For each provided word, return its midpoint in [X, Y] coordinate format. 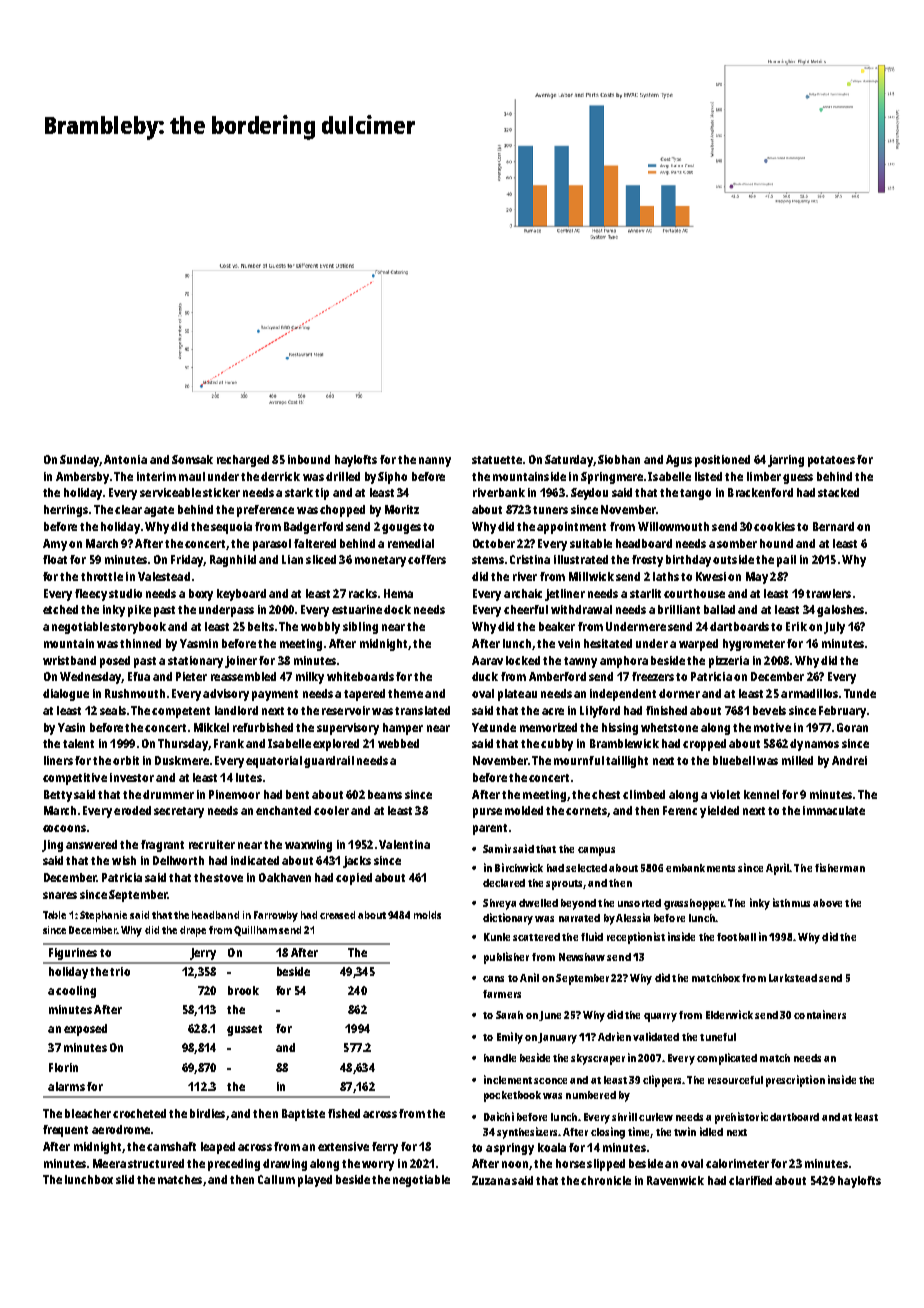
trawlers [828, 593]
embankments [700, 868]
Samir [497, 848]
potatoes [831, 461]
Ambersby [82, 478]
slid [125, 1179]
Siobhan [619, 459]
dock [397, 609]
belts [261, 626]
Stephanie [103, 916]
